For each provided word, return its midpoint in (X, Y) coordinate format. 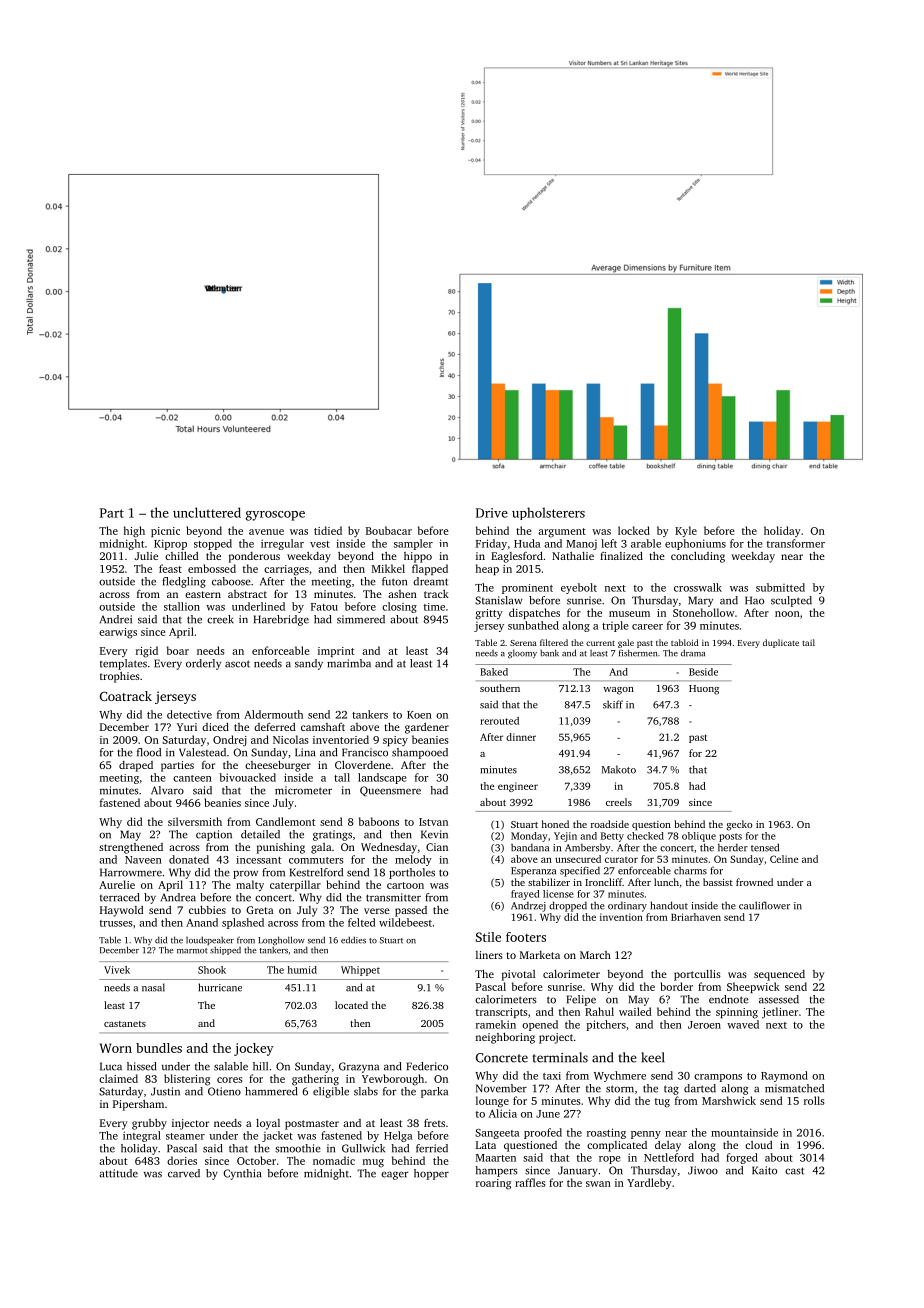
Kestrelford (316, 872)
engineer (518, 787)
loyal (268, 1124)
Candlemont (285, 821)
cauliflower (764, 905)
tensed (765, 847)
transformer (796, 543)
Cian (437, 847)
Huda (527, 543)
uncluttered (207, 512)
